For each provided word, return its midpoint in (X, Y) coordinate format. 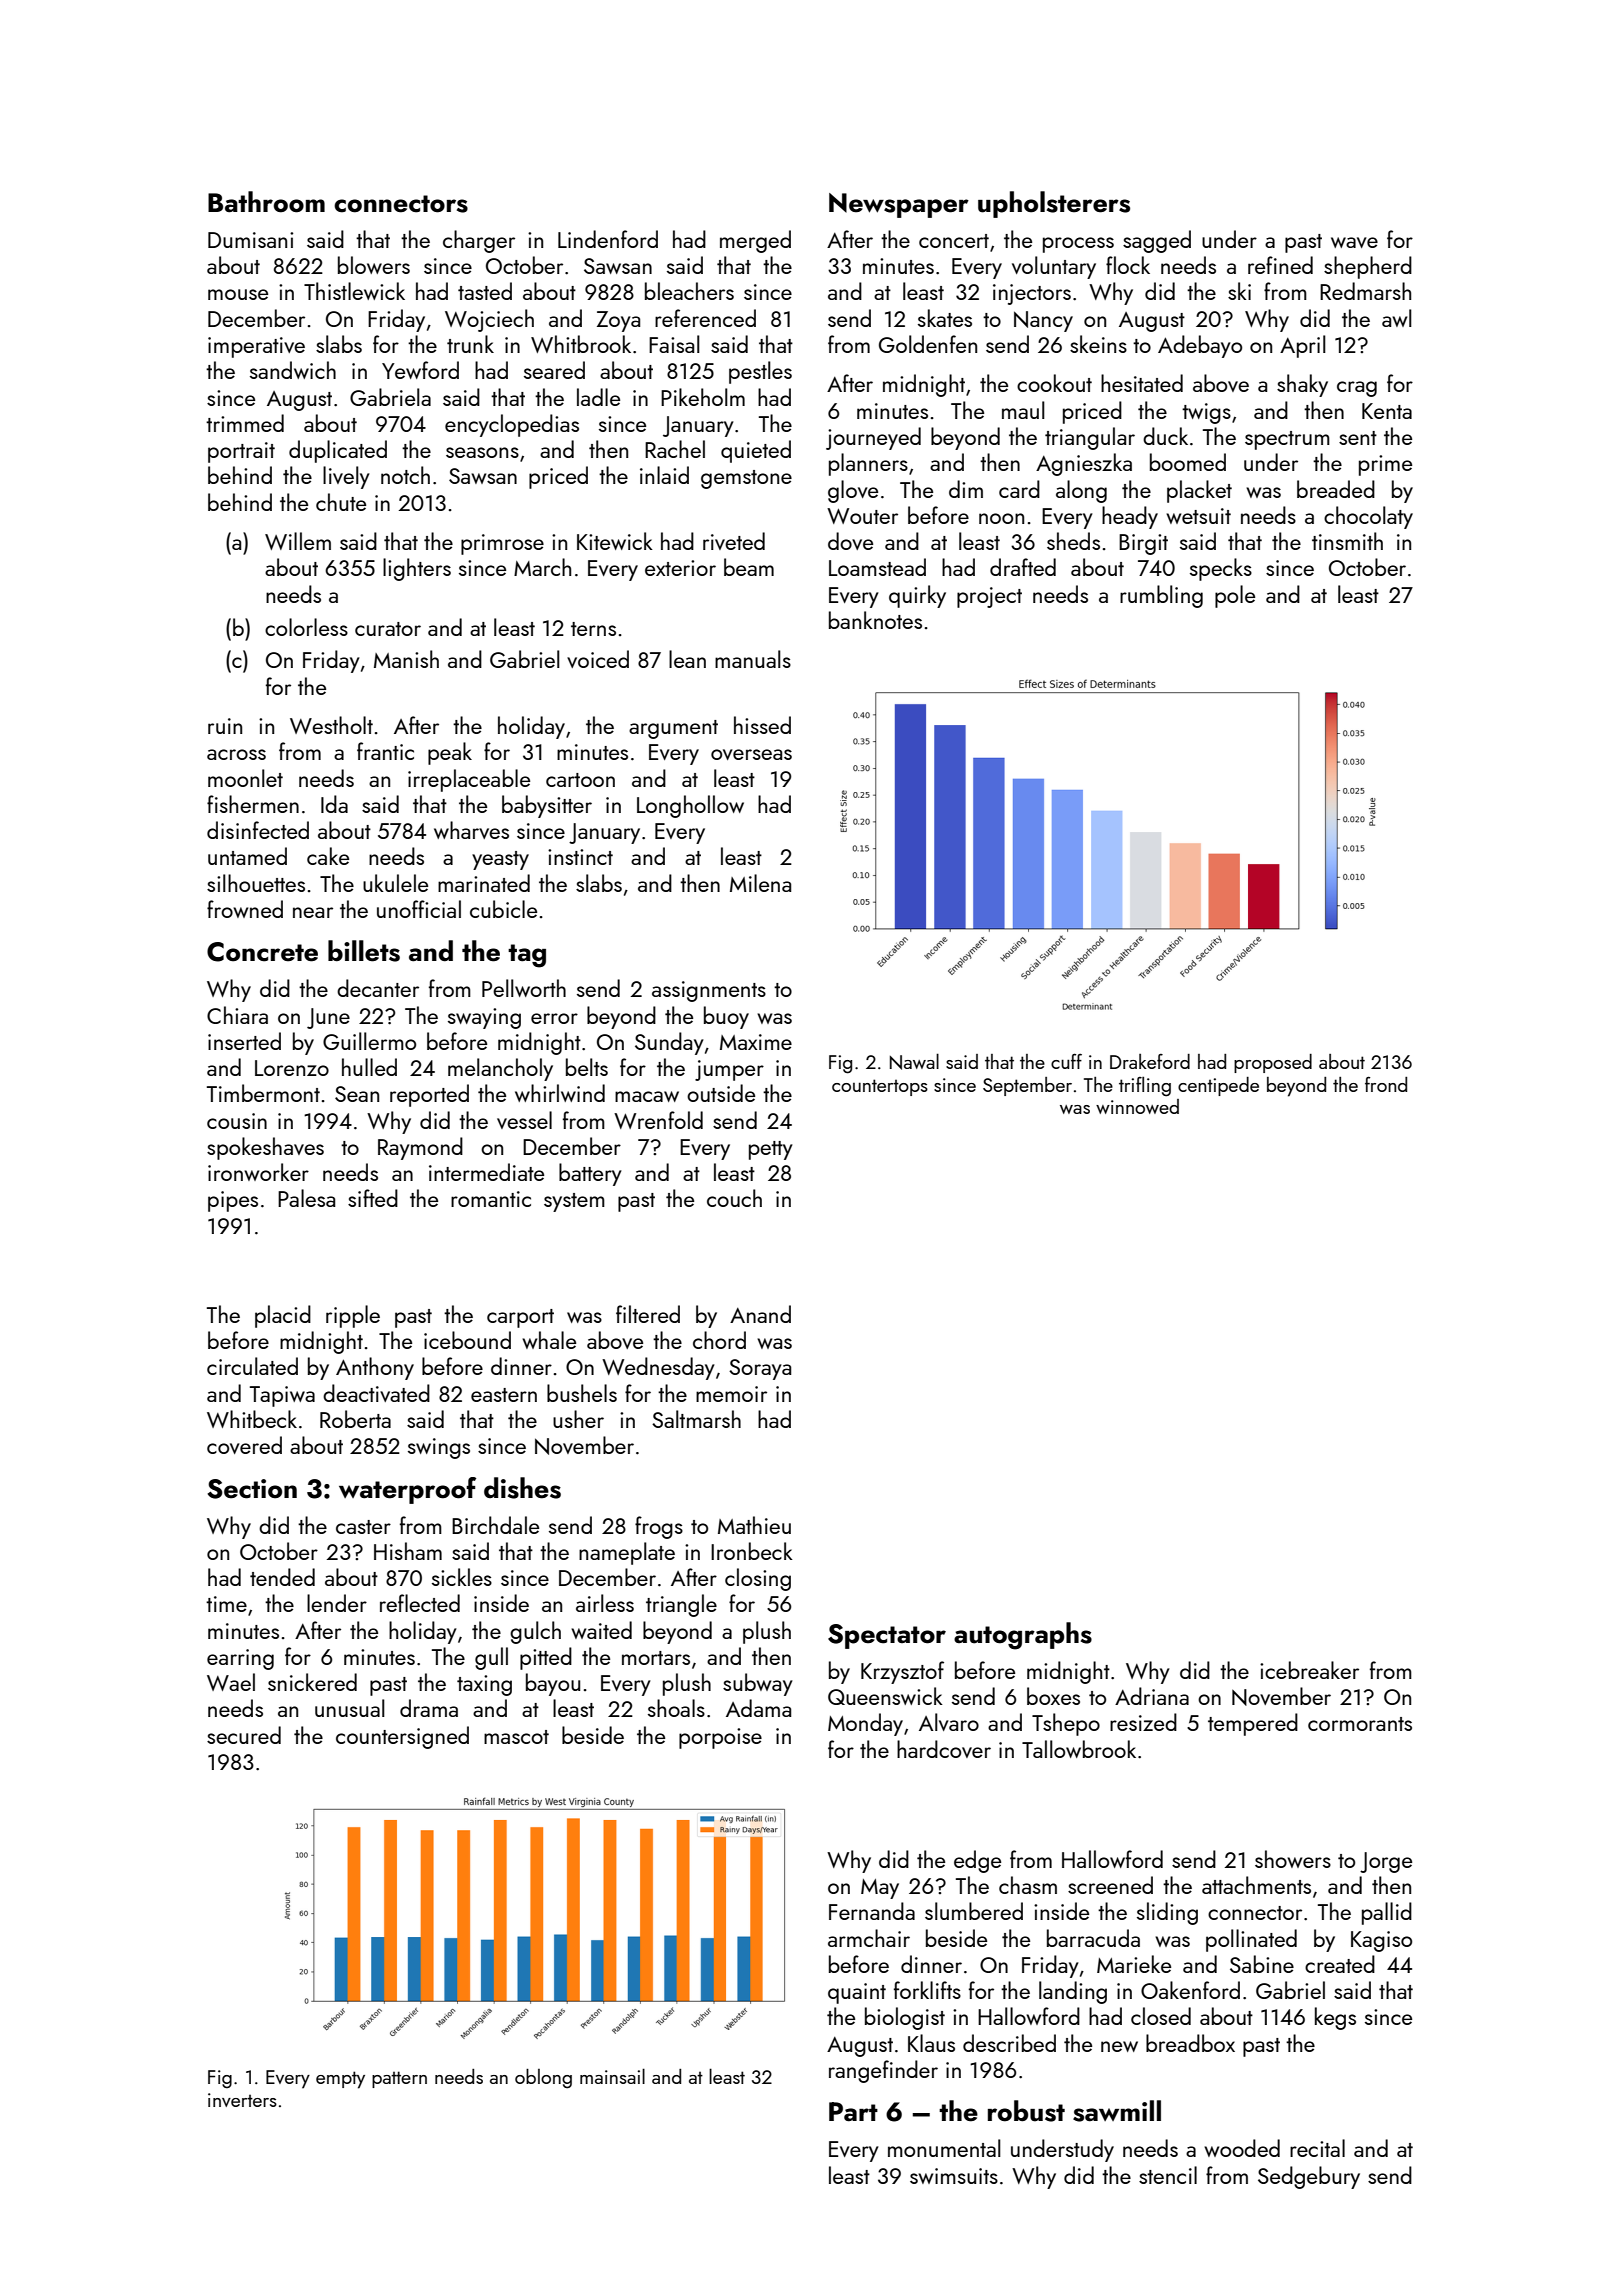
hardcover (944, 1749)
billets (364, 951)
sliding (1167, 1913)
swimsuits (954, 2176)
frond (1386, 1084)
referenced (705, 318)
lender (337, 1603)
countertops (880, 1087)
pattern (399, 2079)
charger (479, 241)
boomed (1188, 462)
